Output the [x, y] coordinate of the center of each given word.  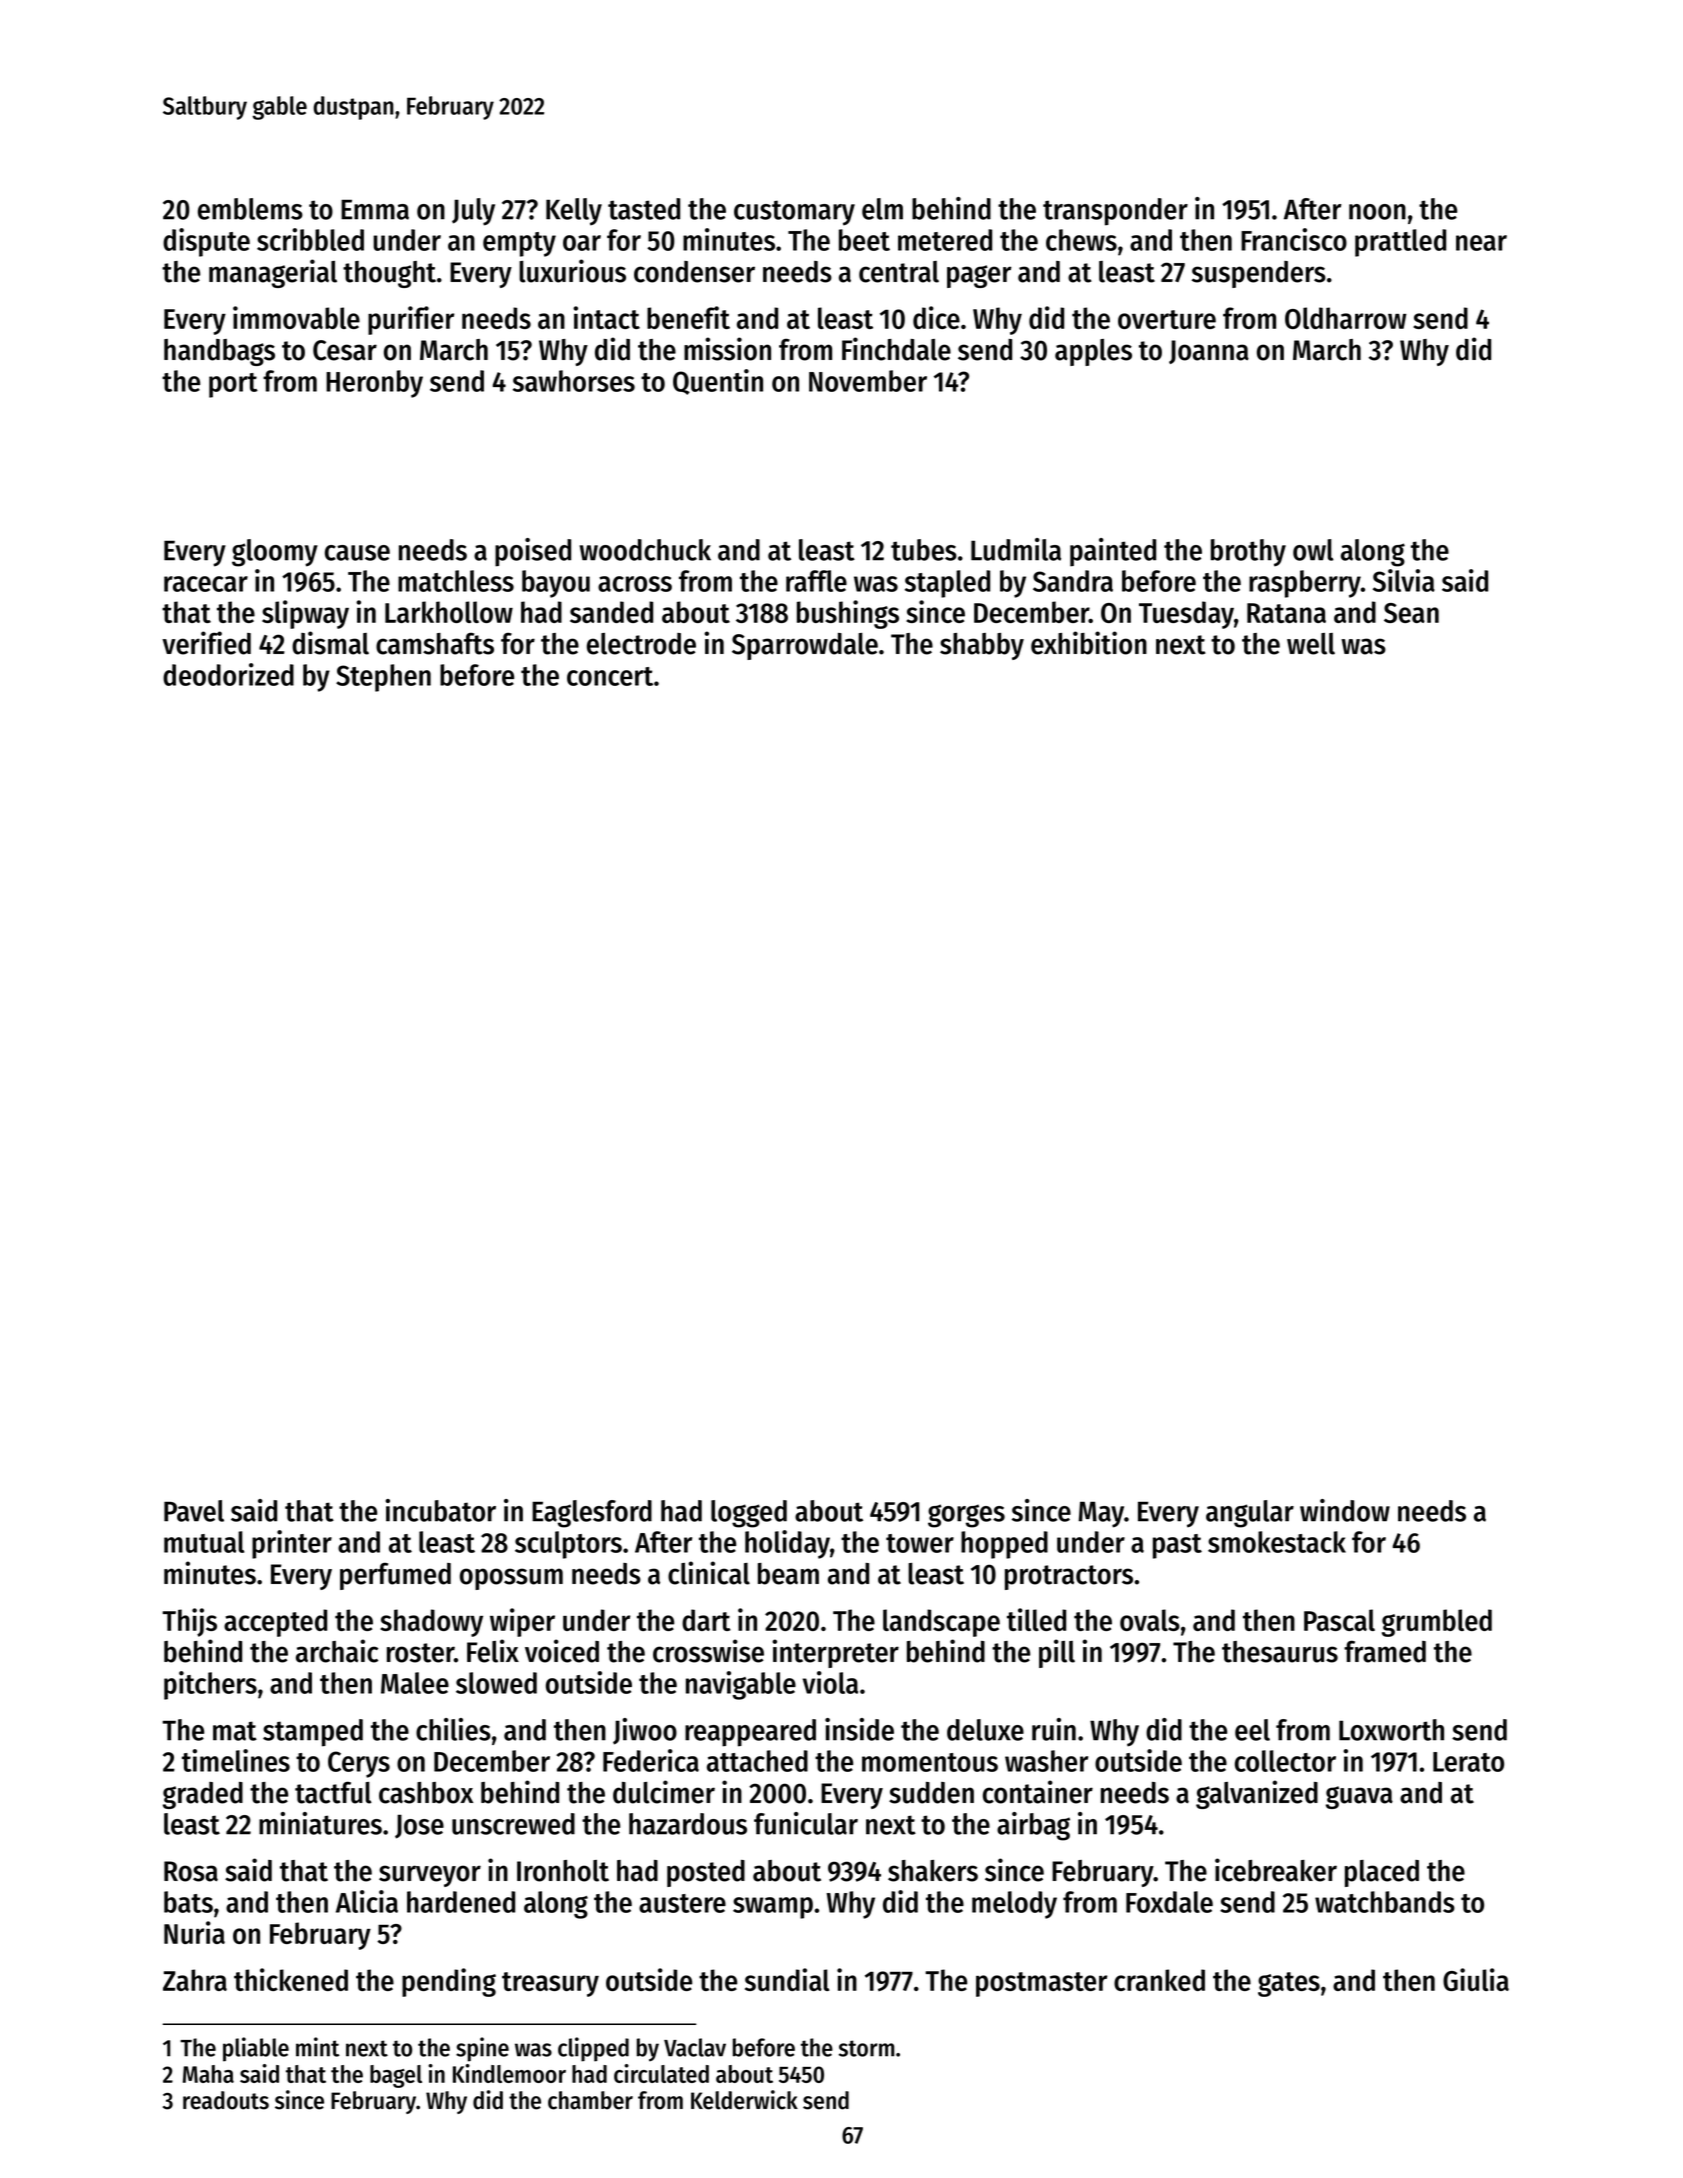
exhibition [1089, 643]
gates [1289, 1984]
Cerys [359, 1764]
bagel [396, 2076]
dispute [206, 242]
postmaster [1041, 1984]
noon [1377, 212]
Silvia [1404, 580]
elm [882, 209]
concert [610, 676]
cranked [1159, 1980]
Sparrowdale [805, 646]
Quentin [718, 382]
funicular [806, 1823]
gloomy [275, 553]
